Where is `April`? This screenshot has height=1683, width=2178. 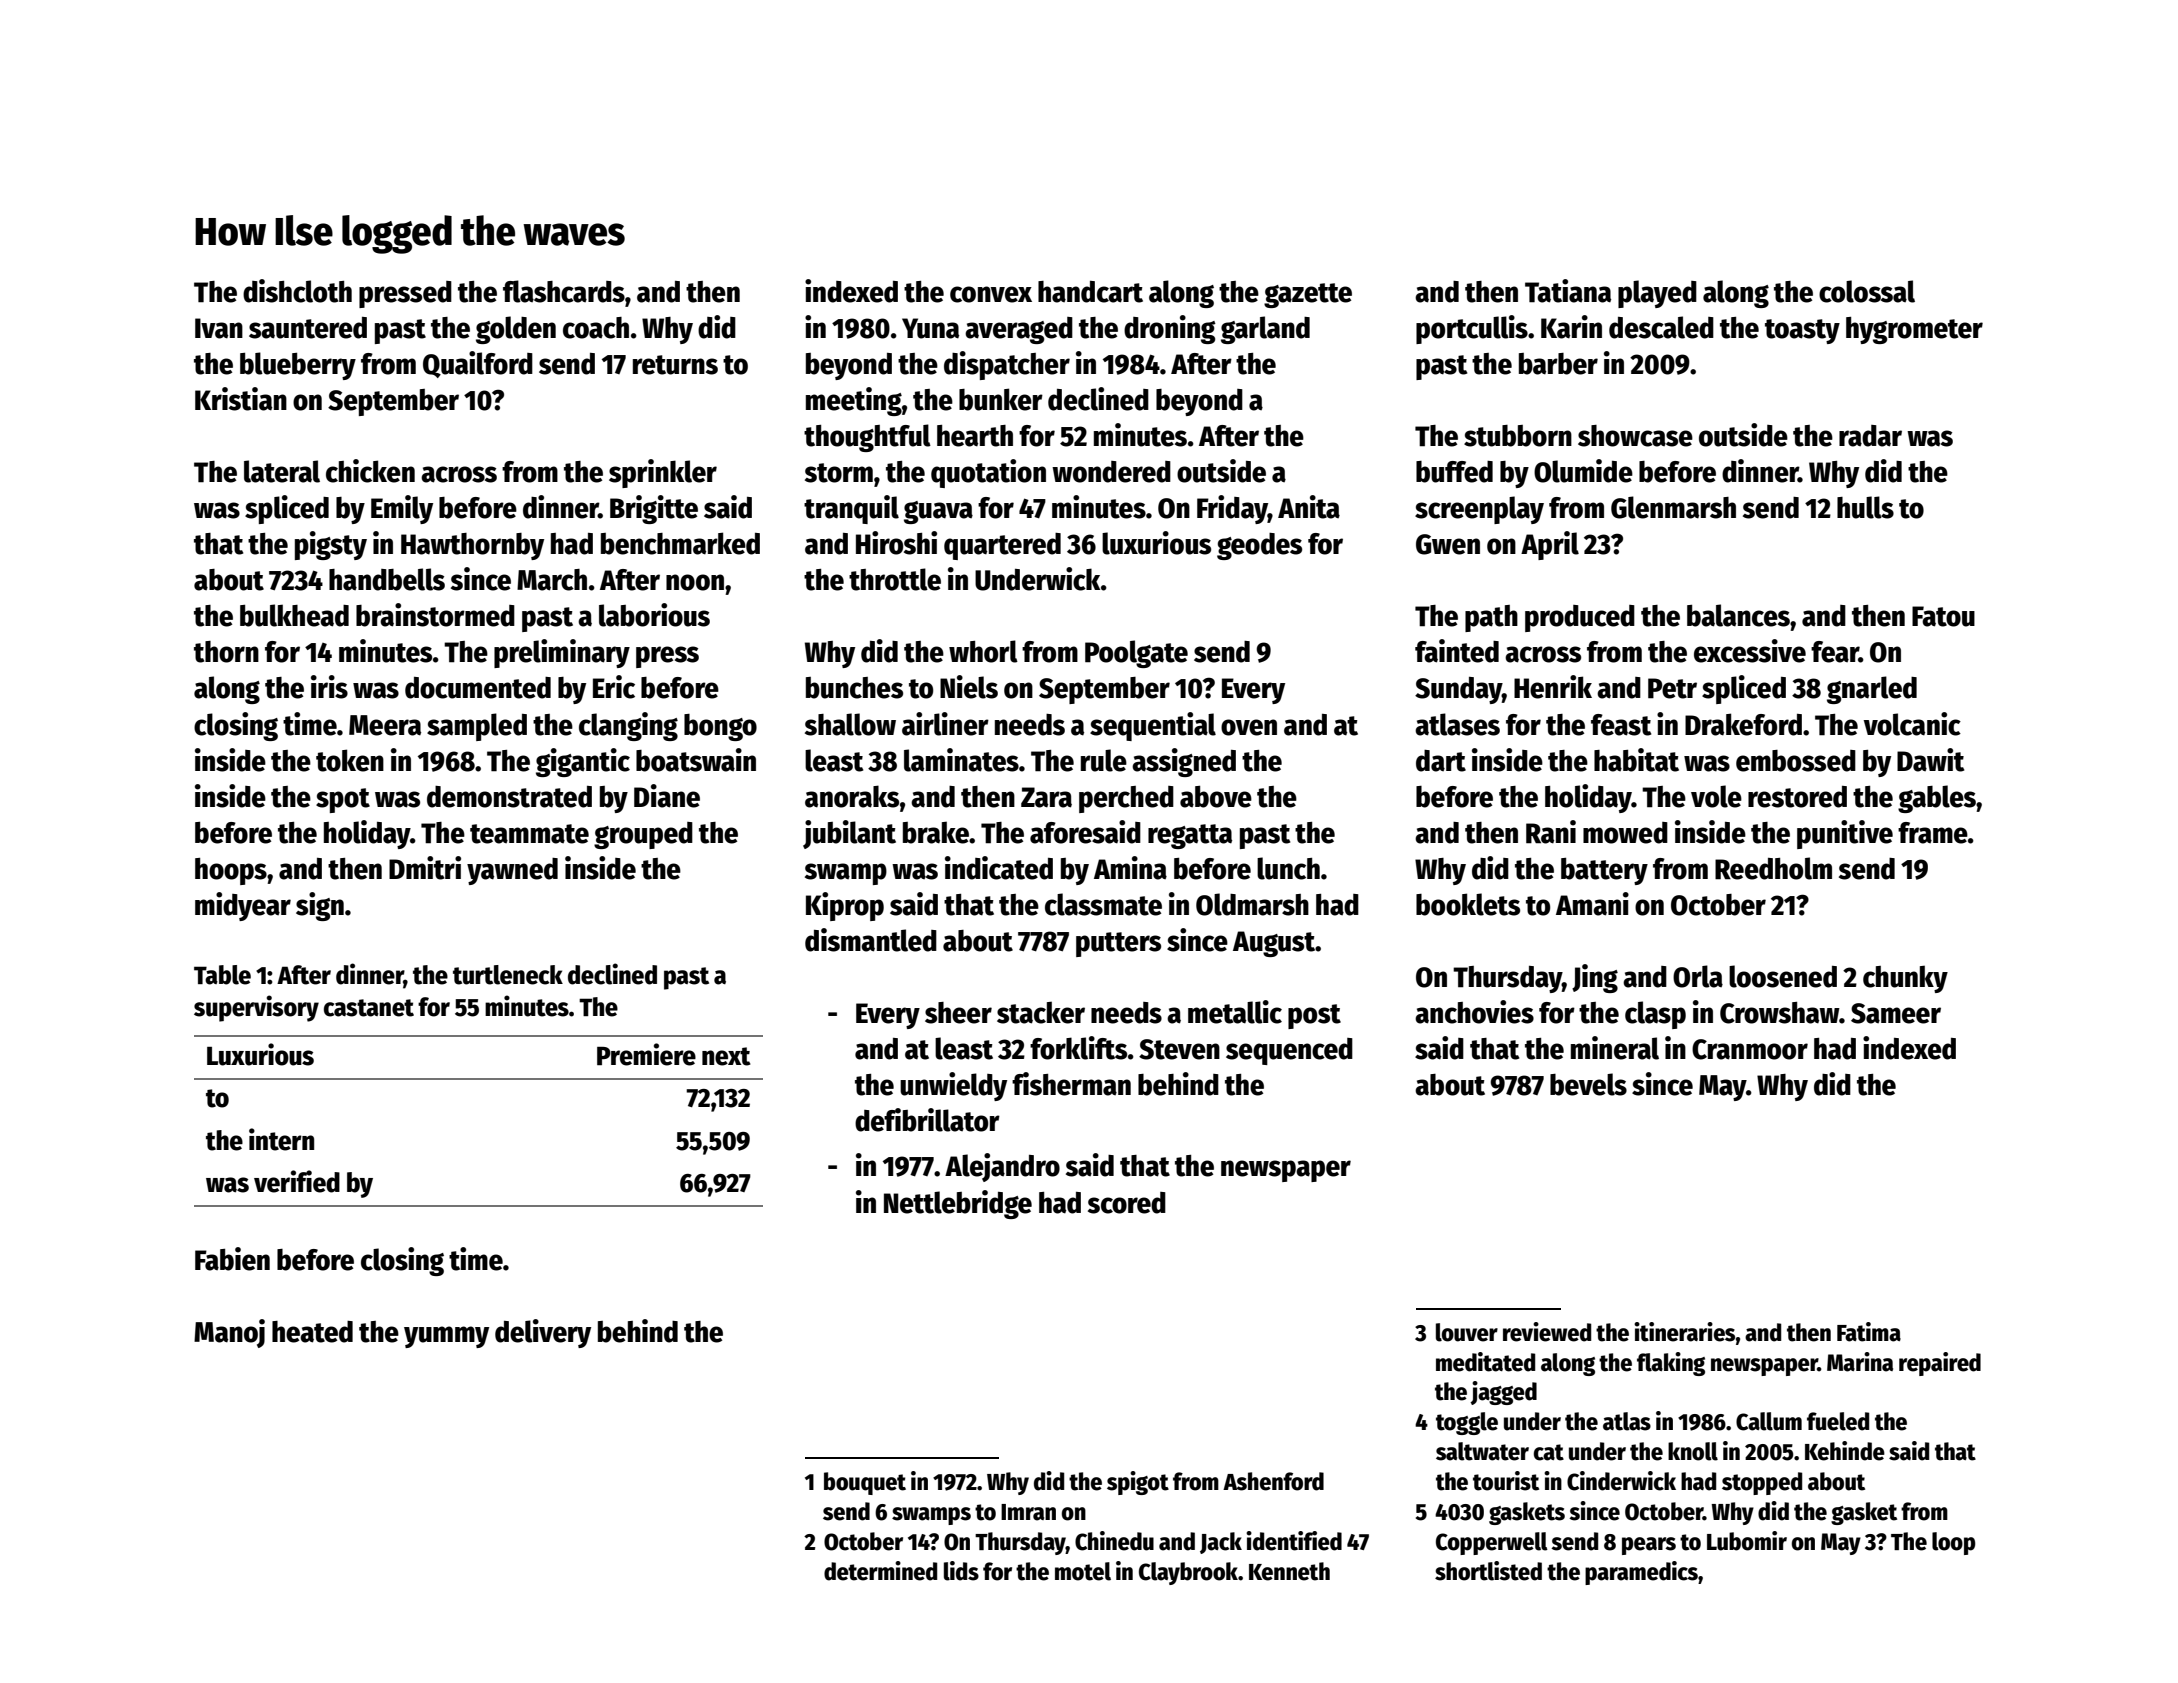
April is located at coordinates (1550, 545).
